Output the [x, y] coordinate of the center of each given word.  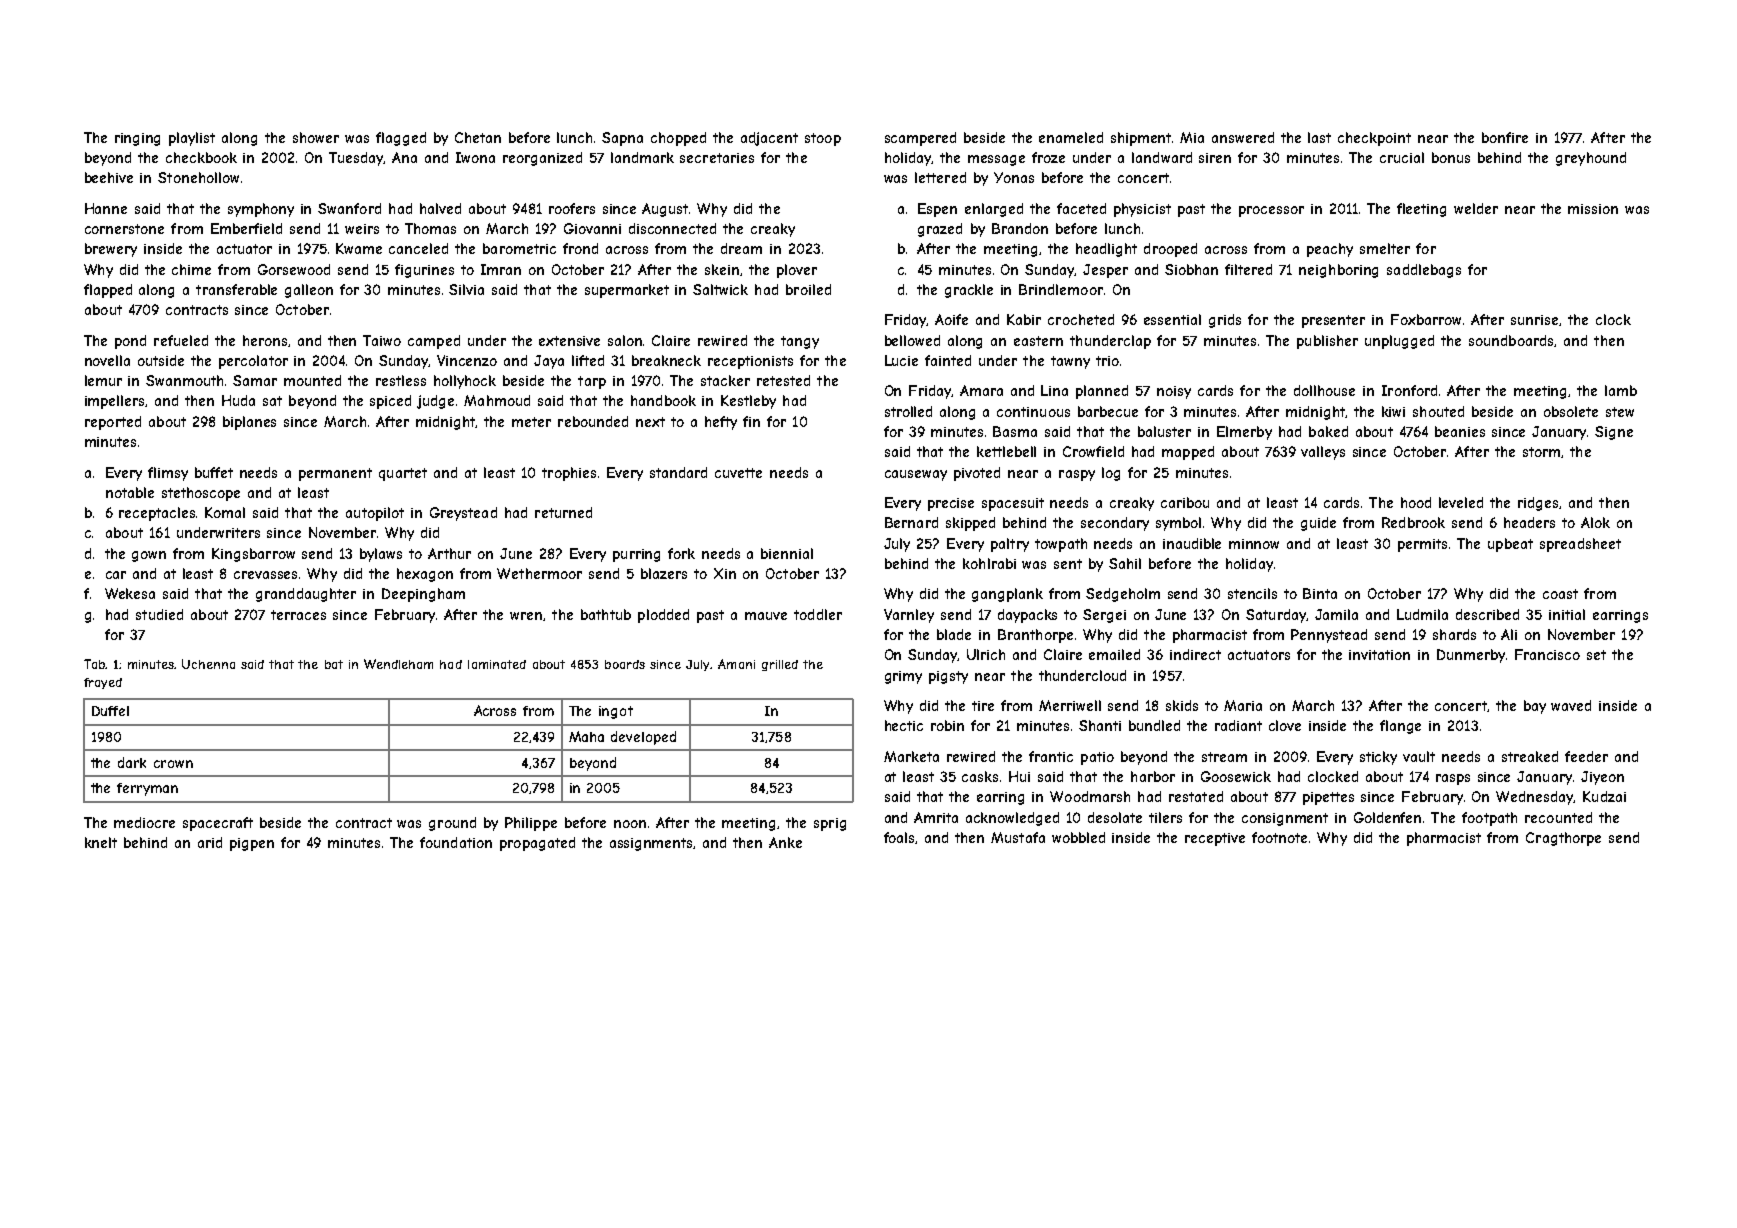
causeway [916, 475]
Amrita [936, 817]
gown [149, 556]
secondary [1115, 524]
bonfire [1505, 137]
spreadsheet [1580, 545]
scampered [920, 139]
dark [132, 762]
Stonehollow [198, 177]
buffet [214, 472]
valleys [1323, 453]
